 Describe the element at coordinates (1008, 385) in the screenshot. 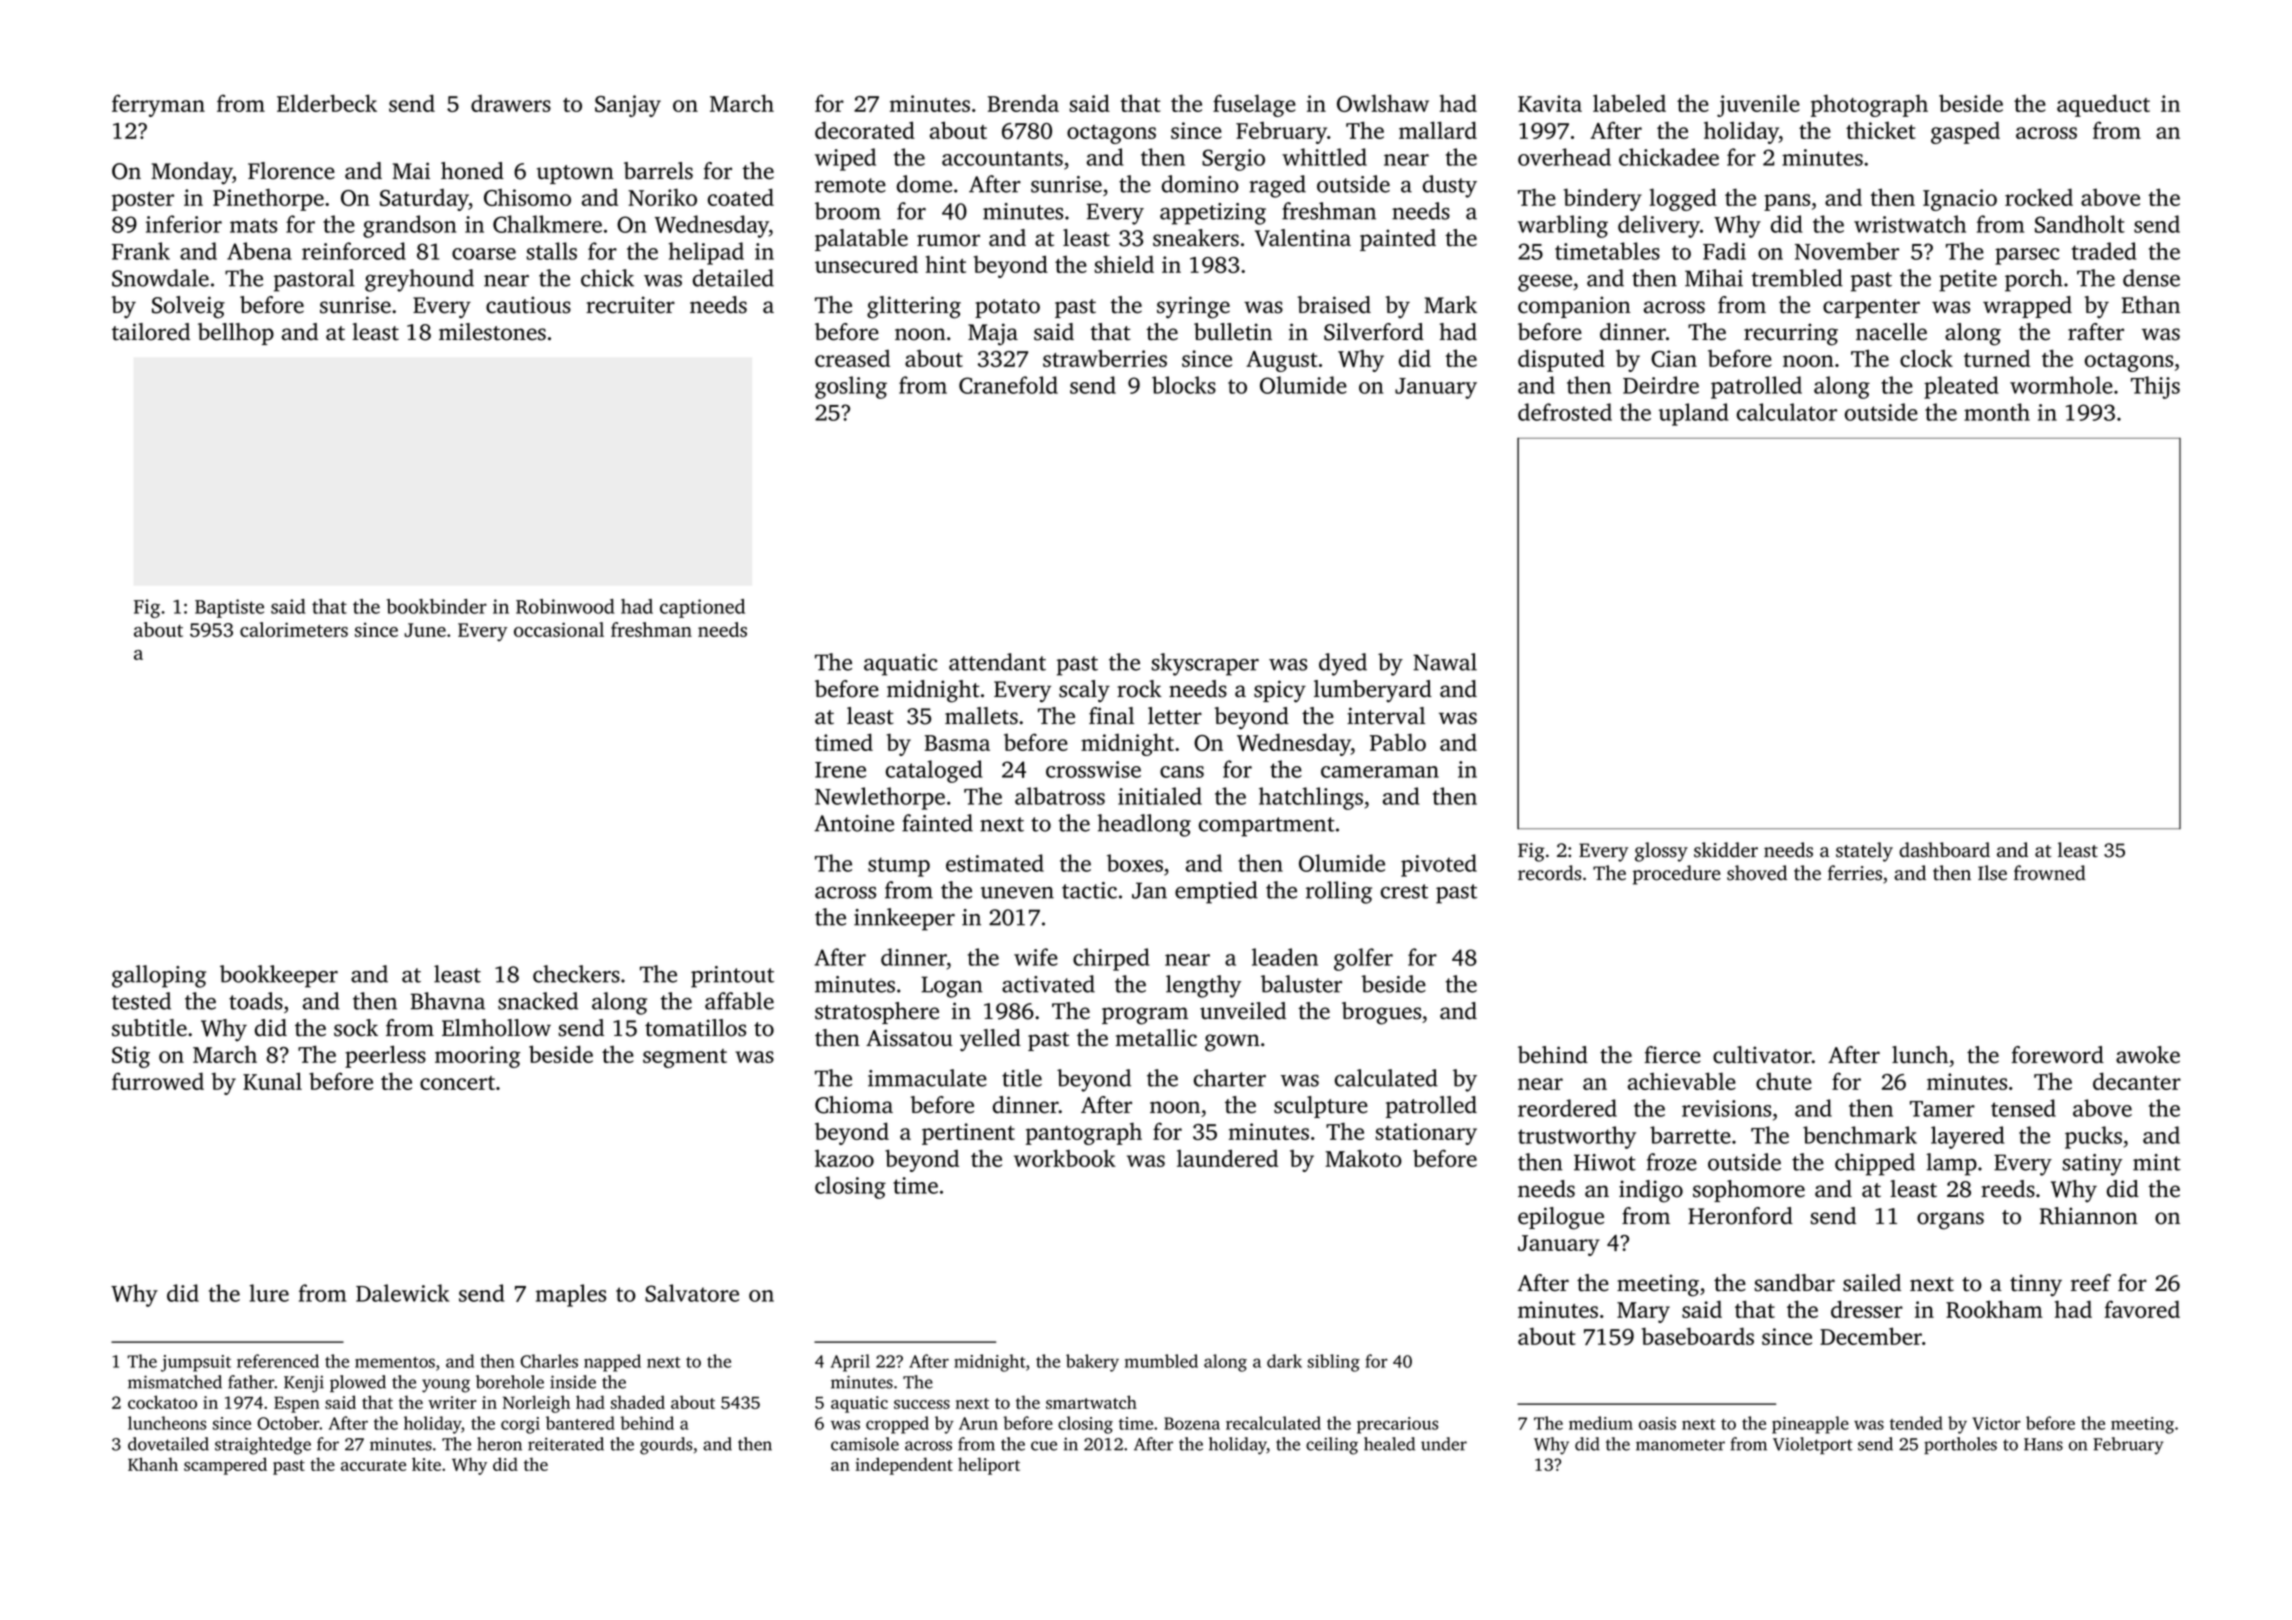

I see `Cranefold` at that location.
